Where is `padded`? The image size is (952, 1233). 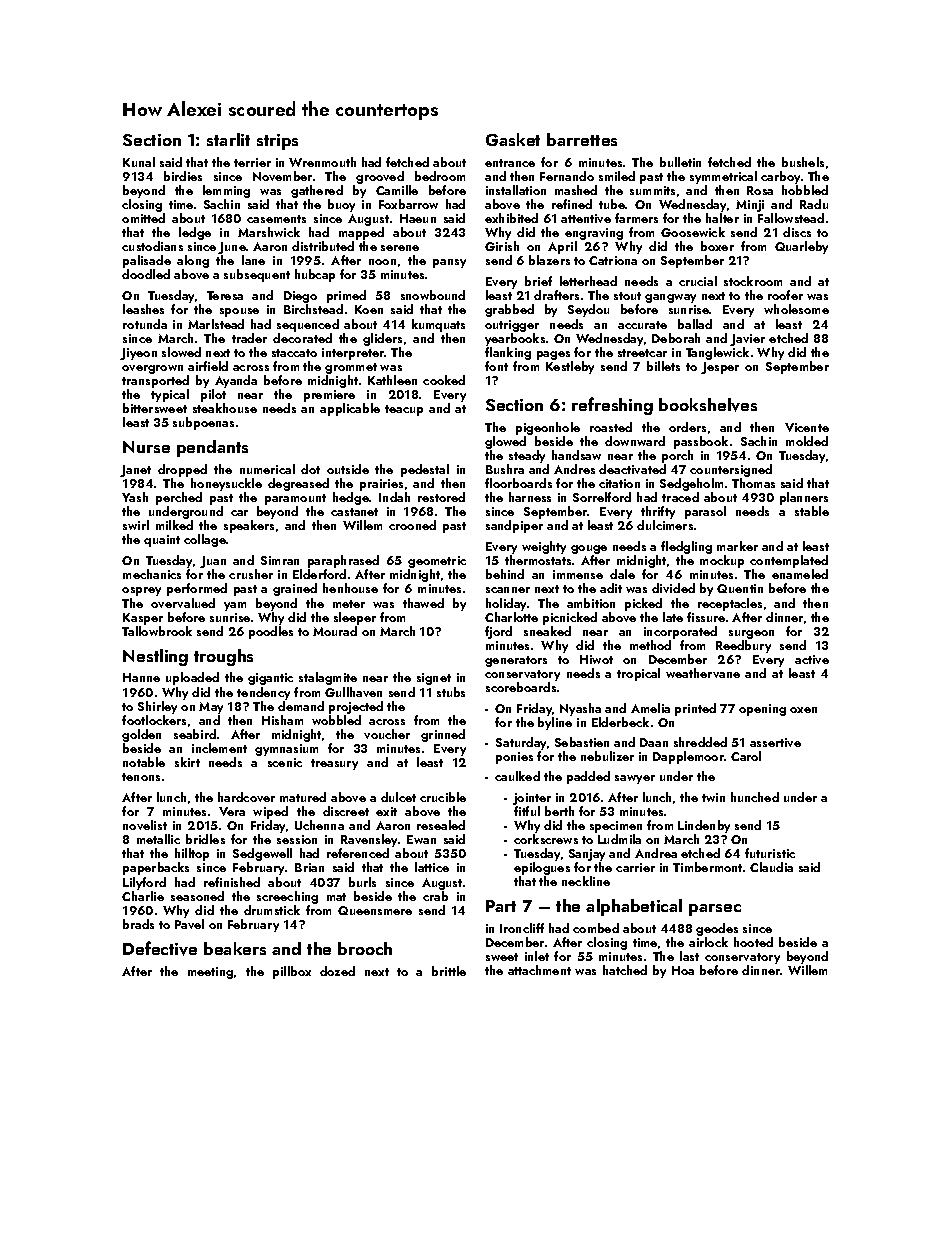
padded is located at coordinates (588, 777).
